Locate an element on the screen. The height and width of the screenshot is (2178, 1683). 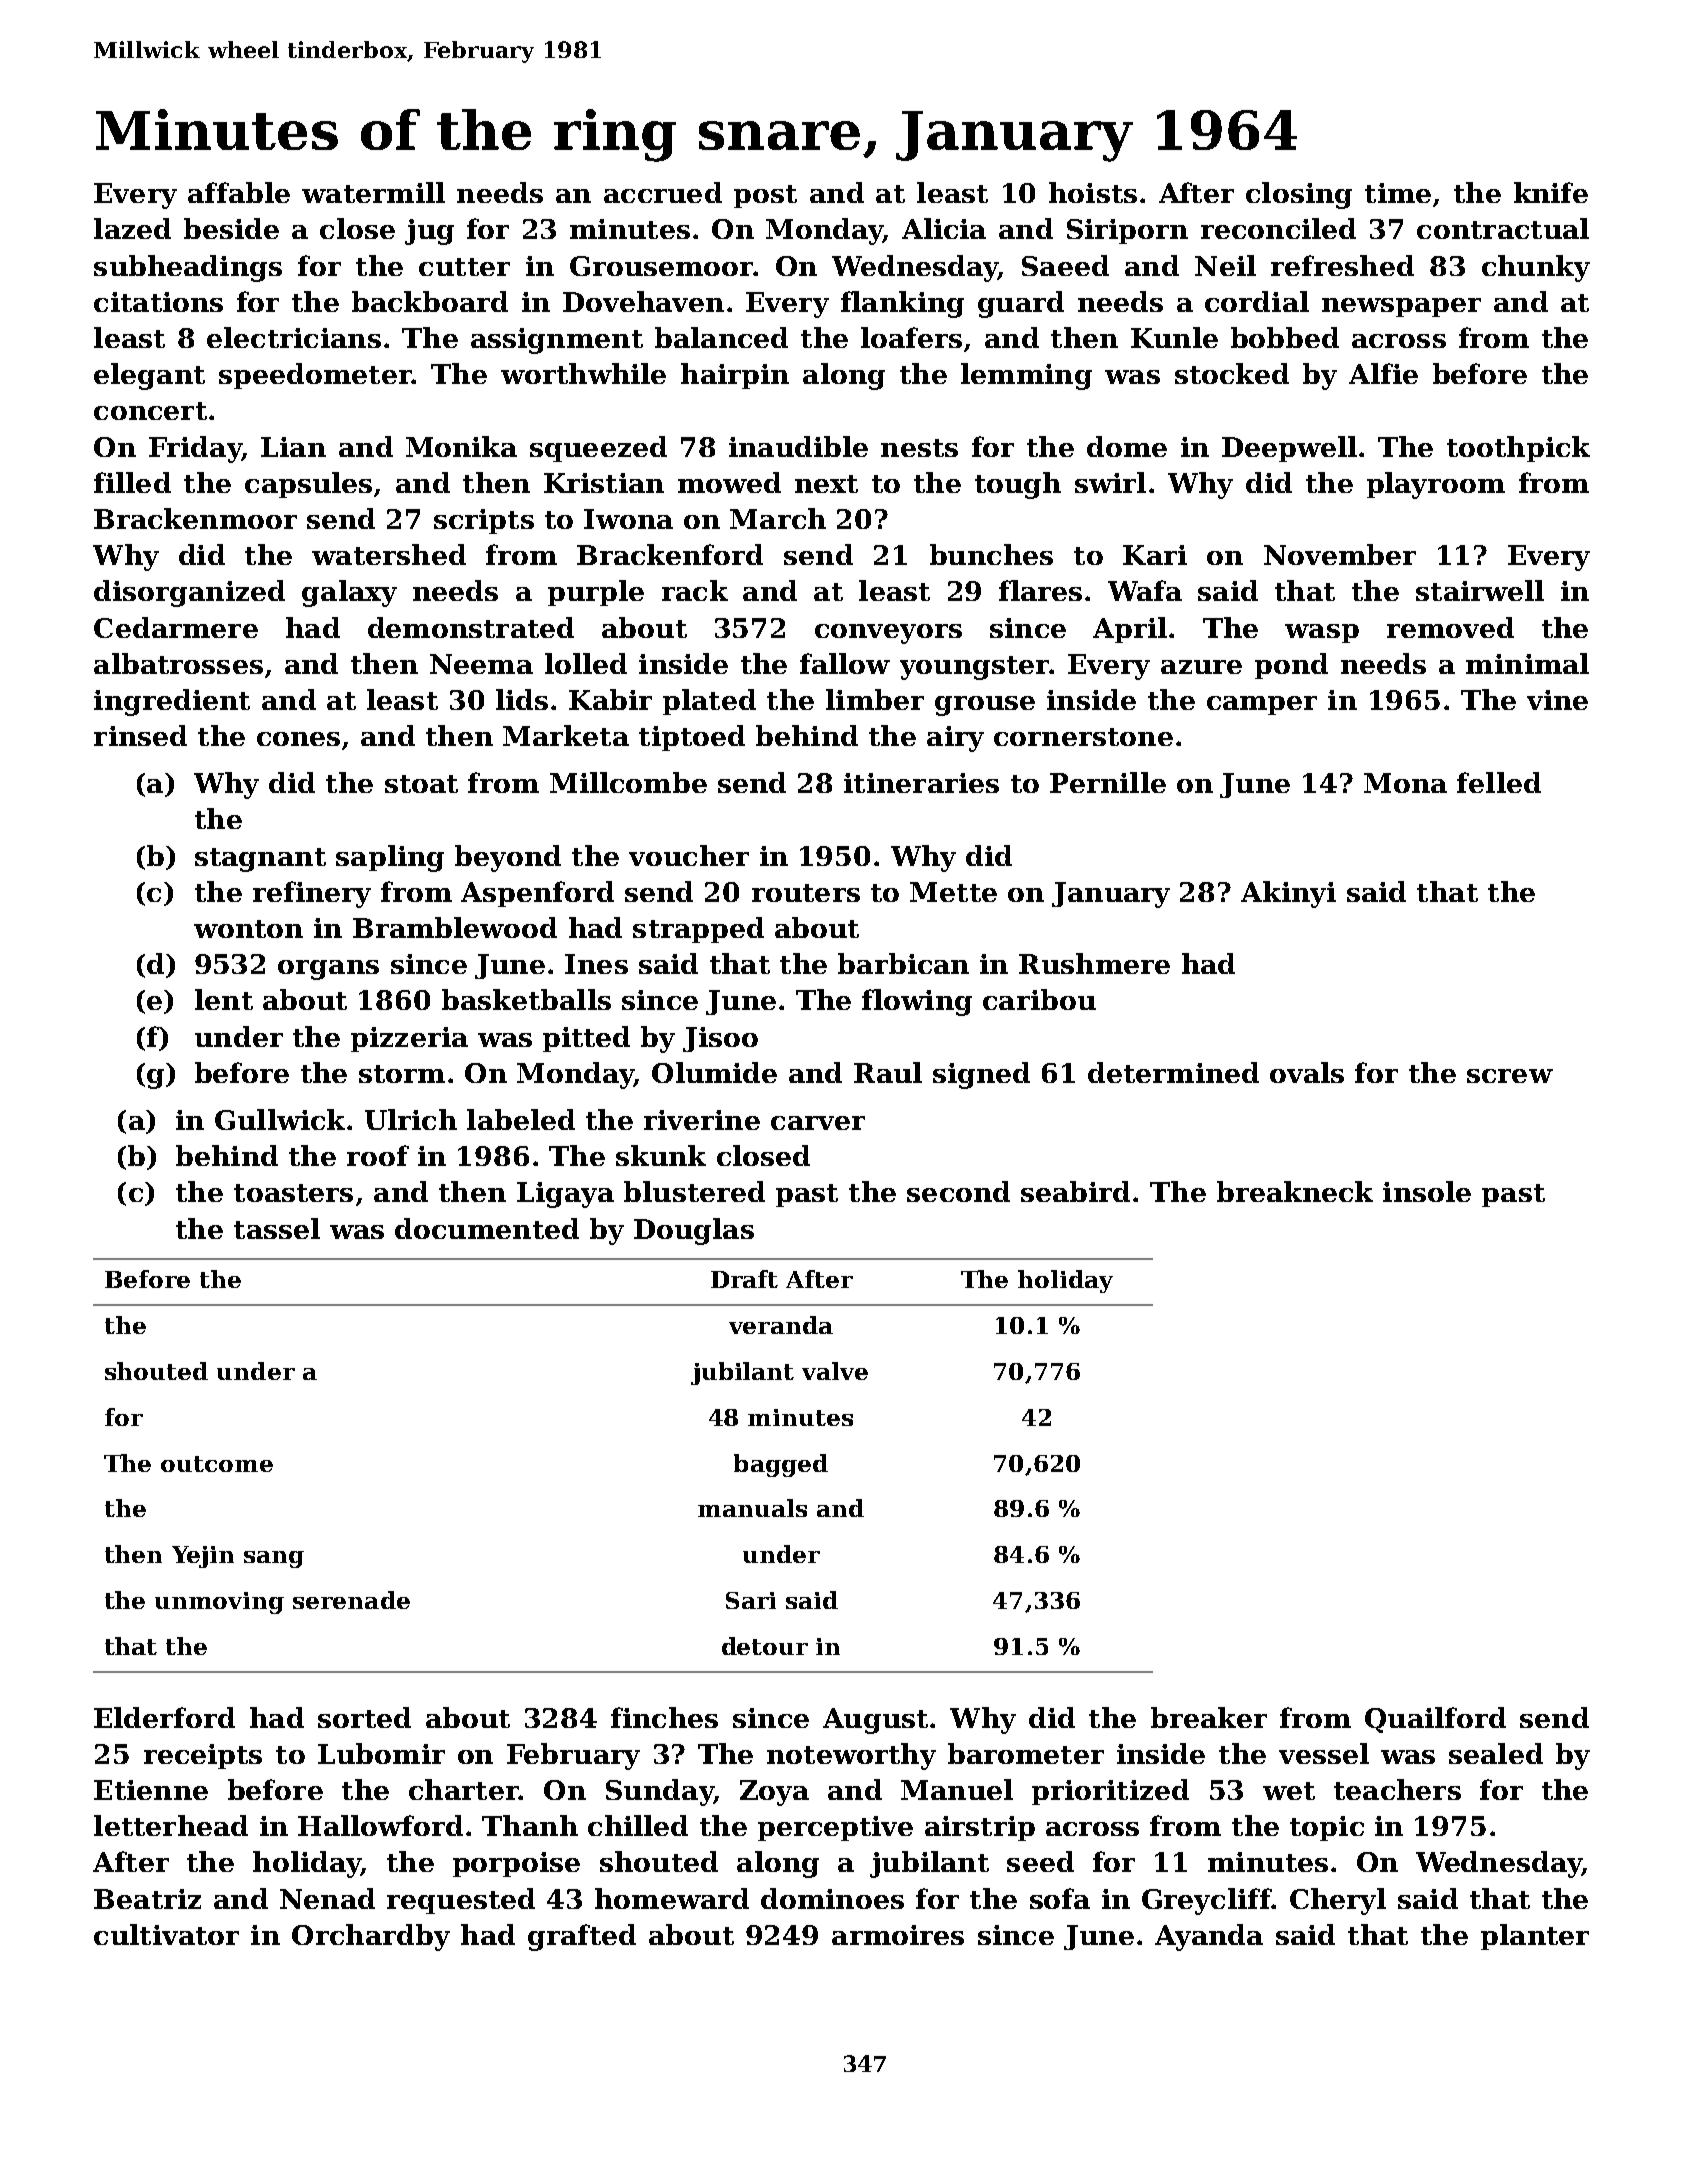
time is located at coordinates (1398, 193).
